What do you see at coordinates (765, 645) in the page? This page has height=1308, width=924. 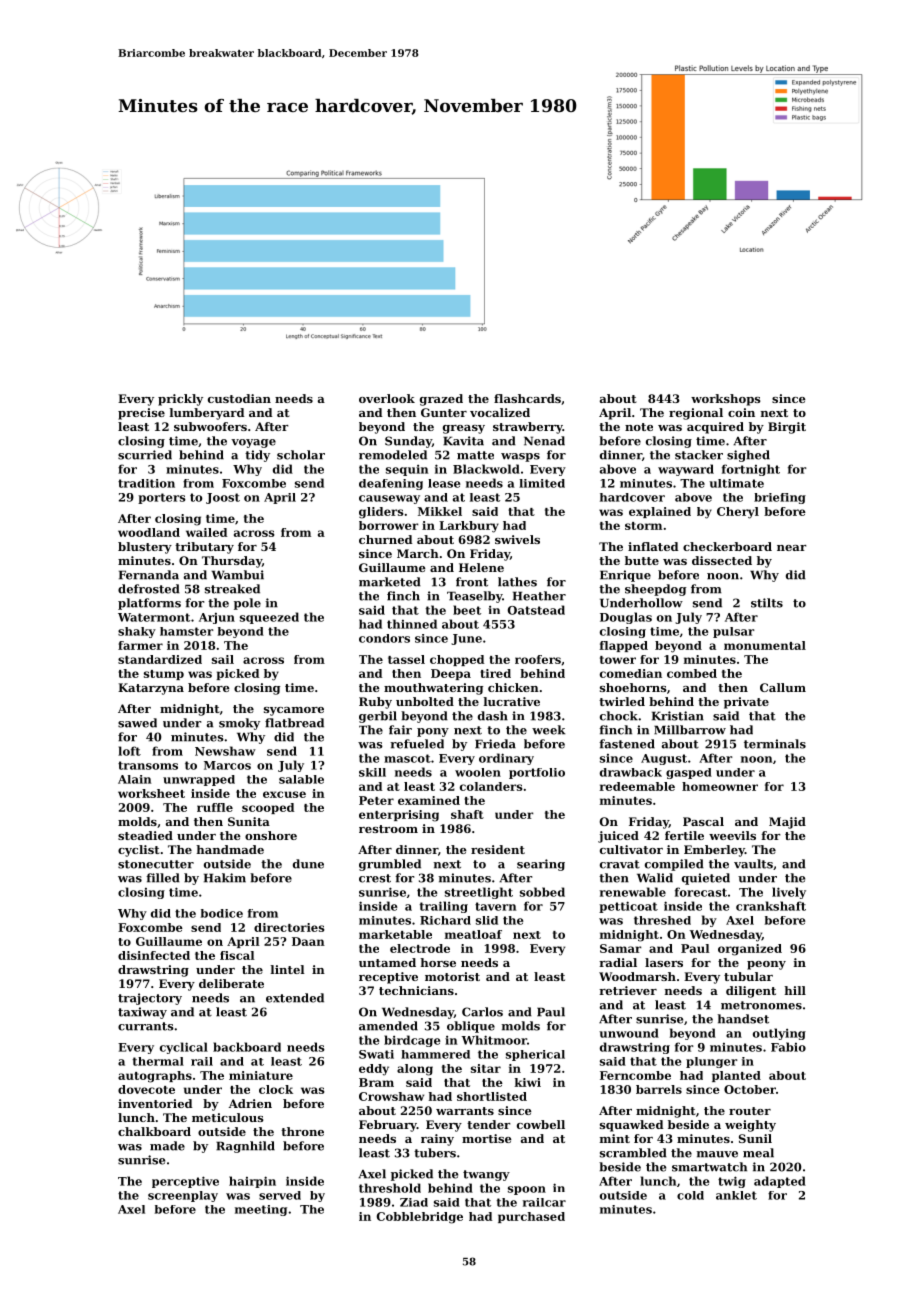 I see `monumental` at bounding box center [765, 645].
